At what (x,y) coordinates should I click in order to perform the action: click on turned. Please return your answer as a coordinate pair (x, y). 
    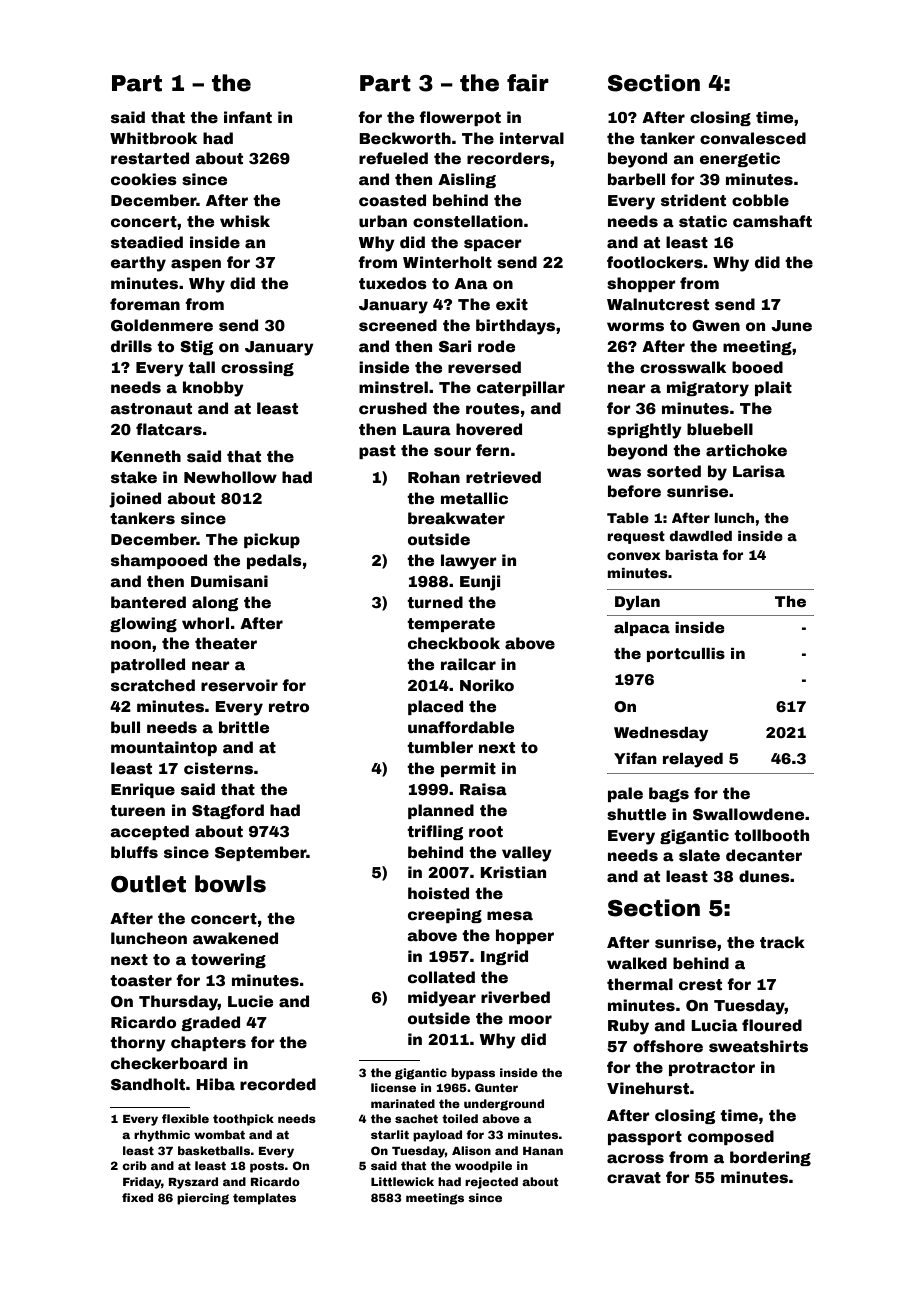
    Looking at the image, I should click on (435, 602).
